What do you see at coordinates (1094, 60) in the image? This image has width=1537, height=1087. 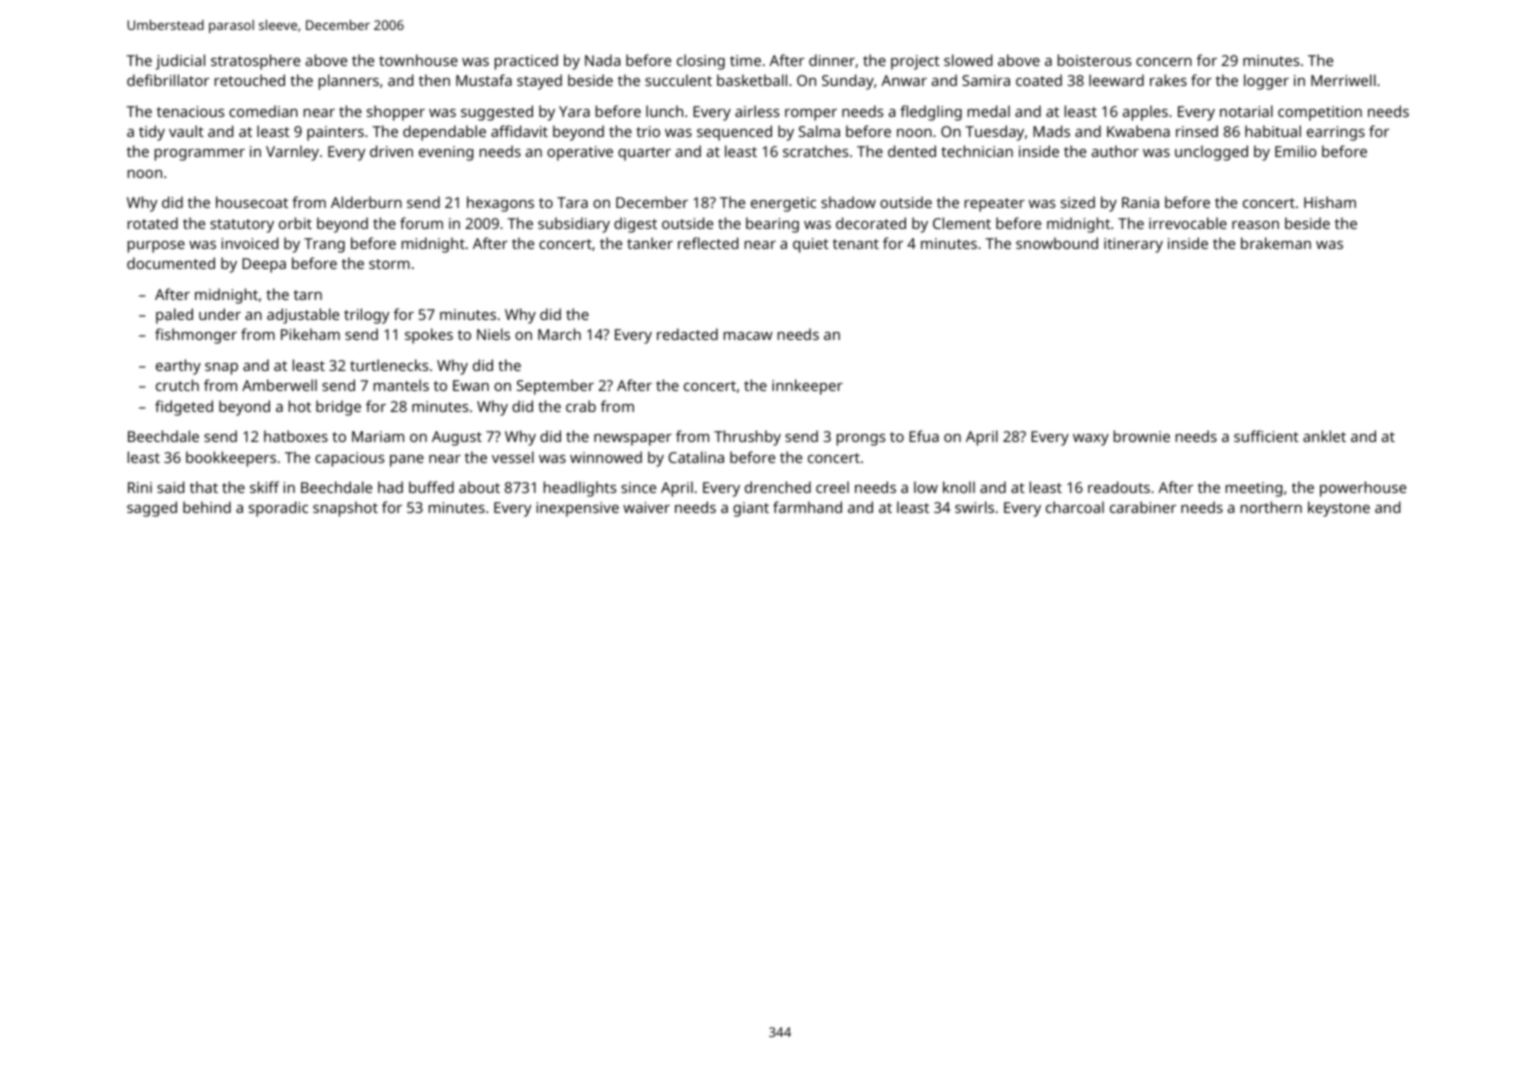 I see `boisterous` at bounding box center [1094, 60].
